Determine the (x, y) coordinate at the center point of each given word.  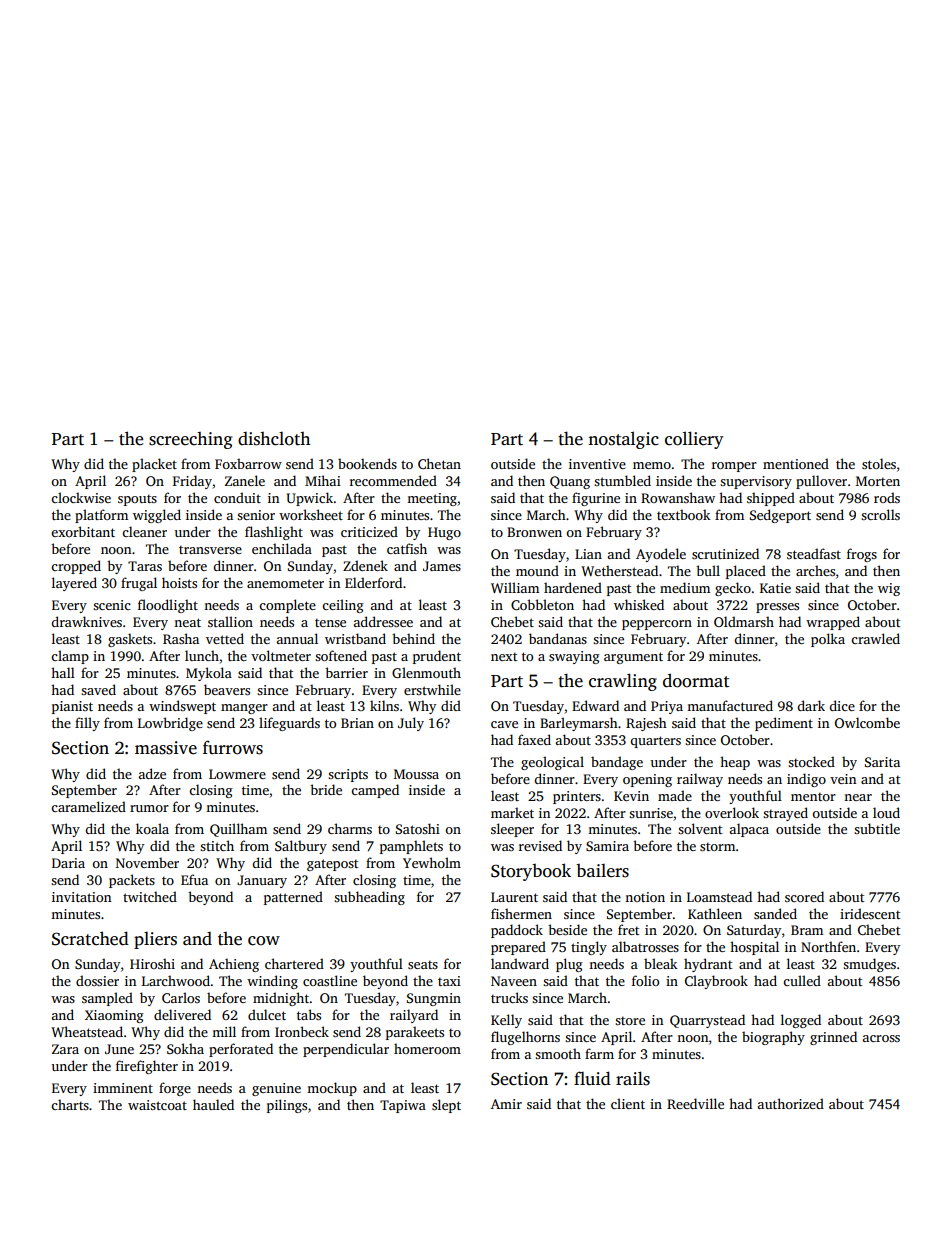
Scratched (90, 938)
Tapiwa (403, 1106)
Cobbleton (542, 604)
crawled (875, 638)
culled (802, 980)
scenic (112, 605)
